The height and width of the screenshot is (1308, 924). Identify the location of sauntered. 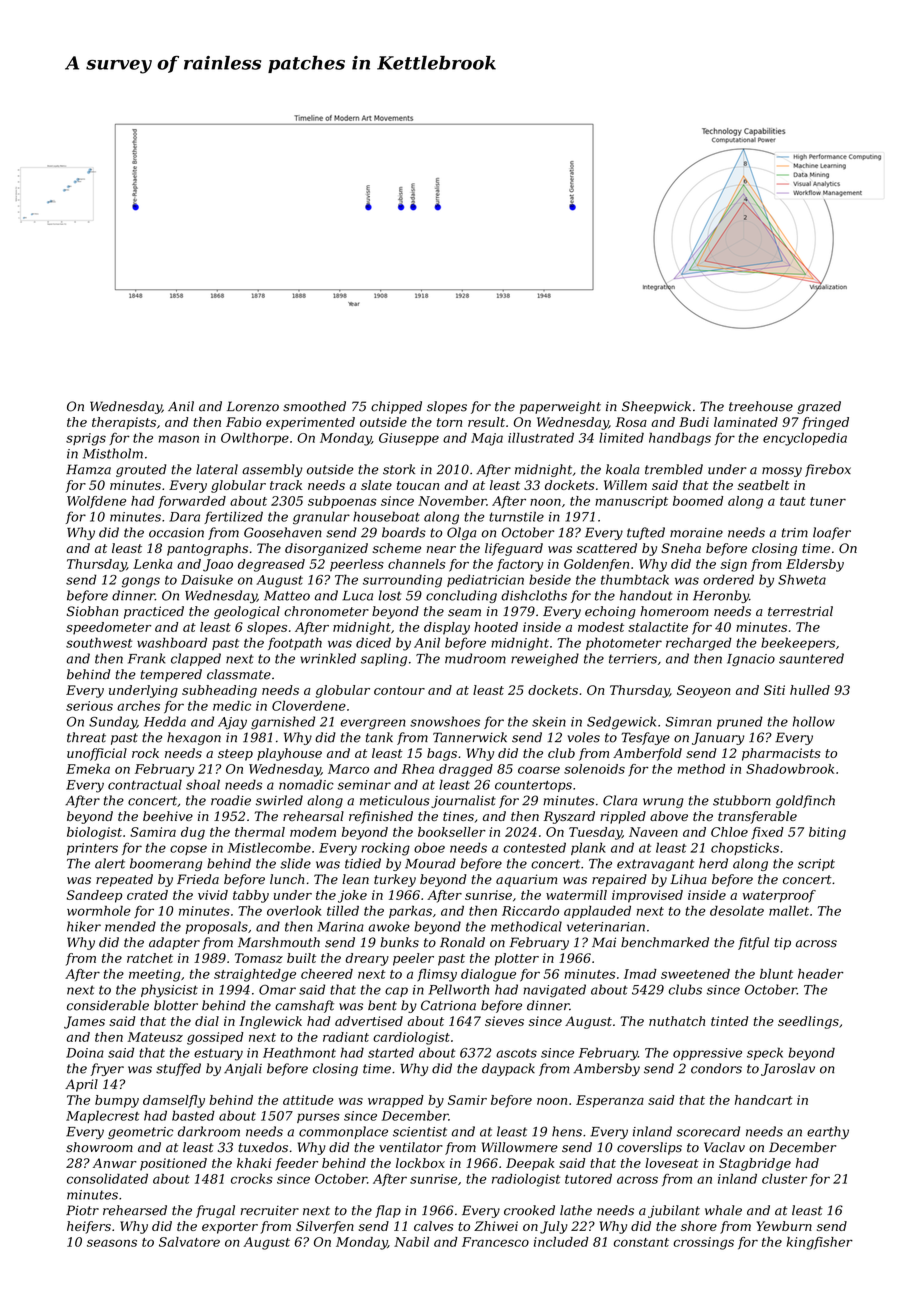
(811, 658).
